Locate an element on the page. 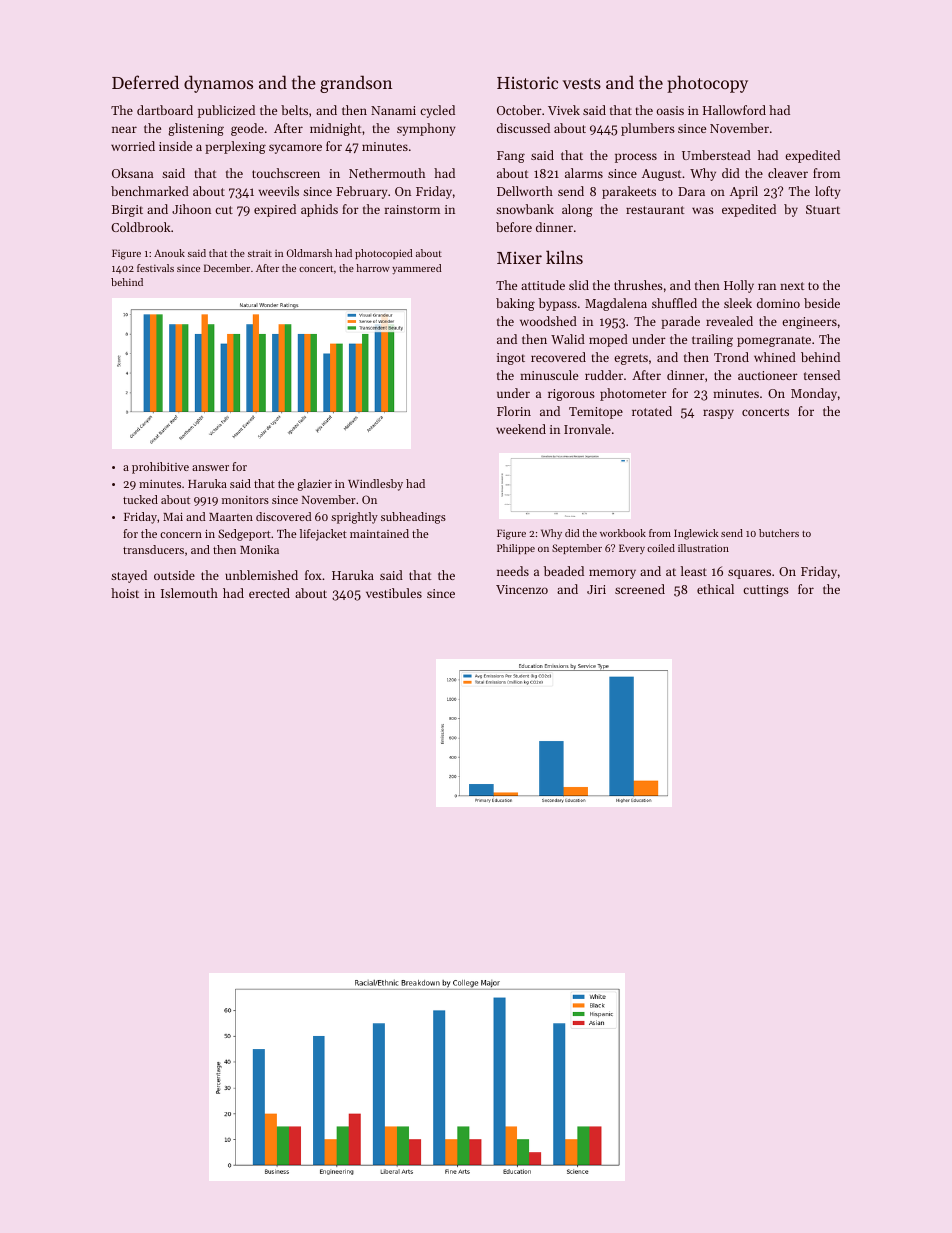  weekend is located at coordinates (521, 429).
